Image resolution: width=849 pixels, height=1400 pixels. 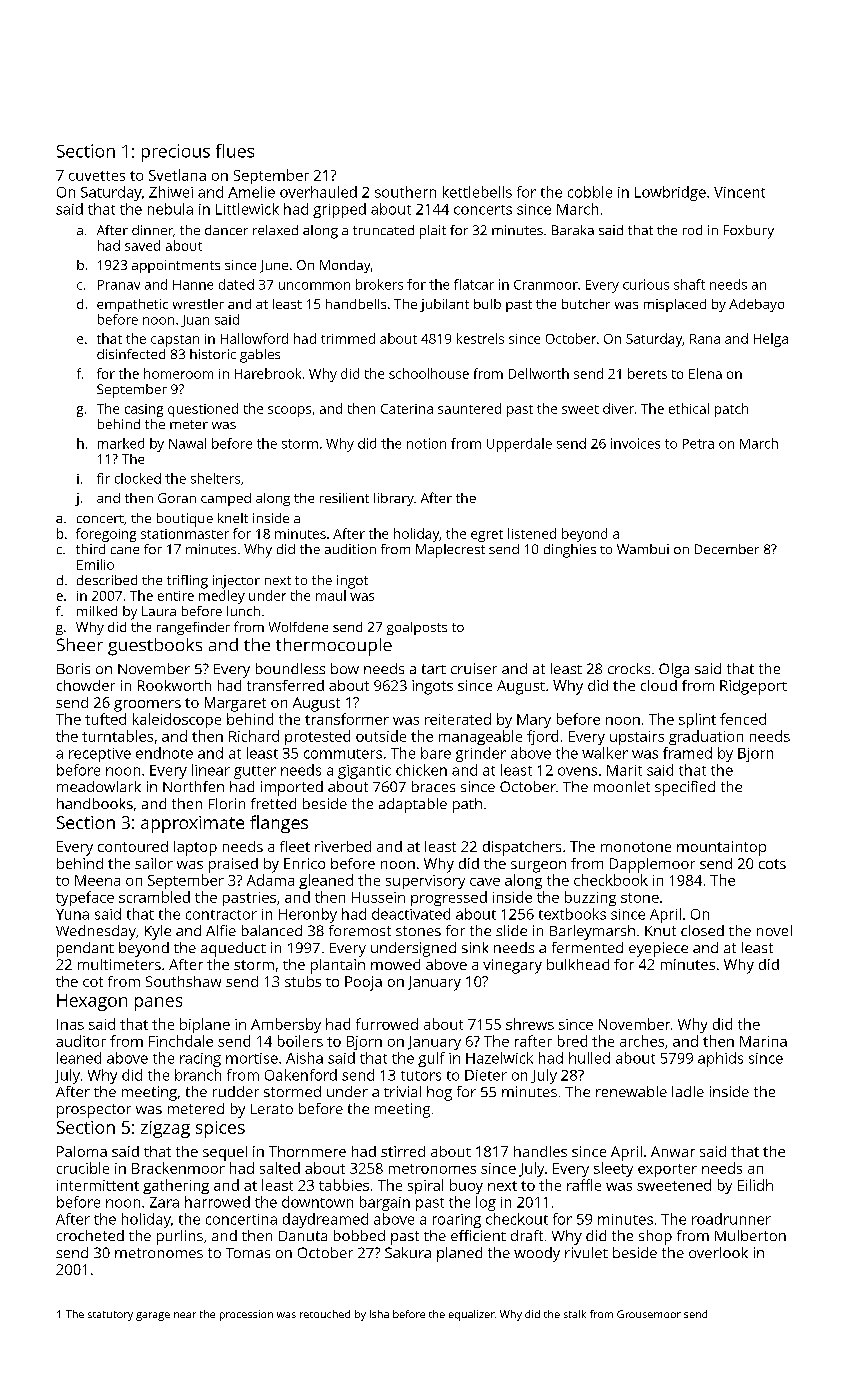 I want to click on Dieter, so click(x=486, y=1075).
